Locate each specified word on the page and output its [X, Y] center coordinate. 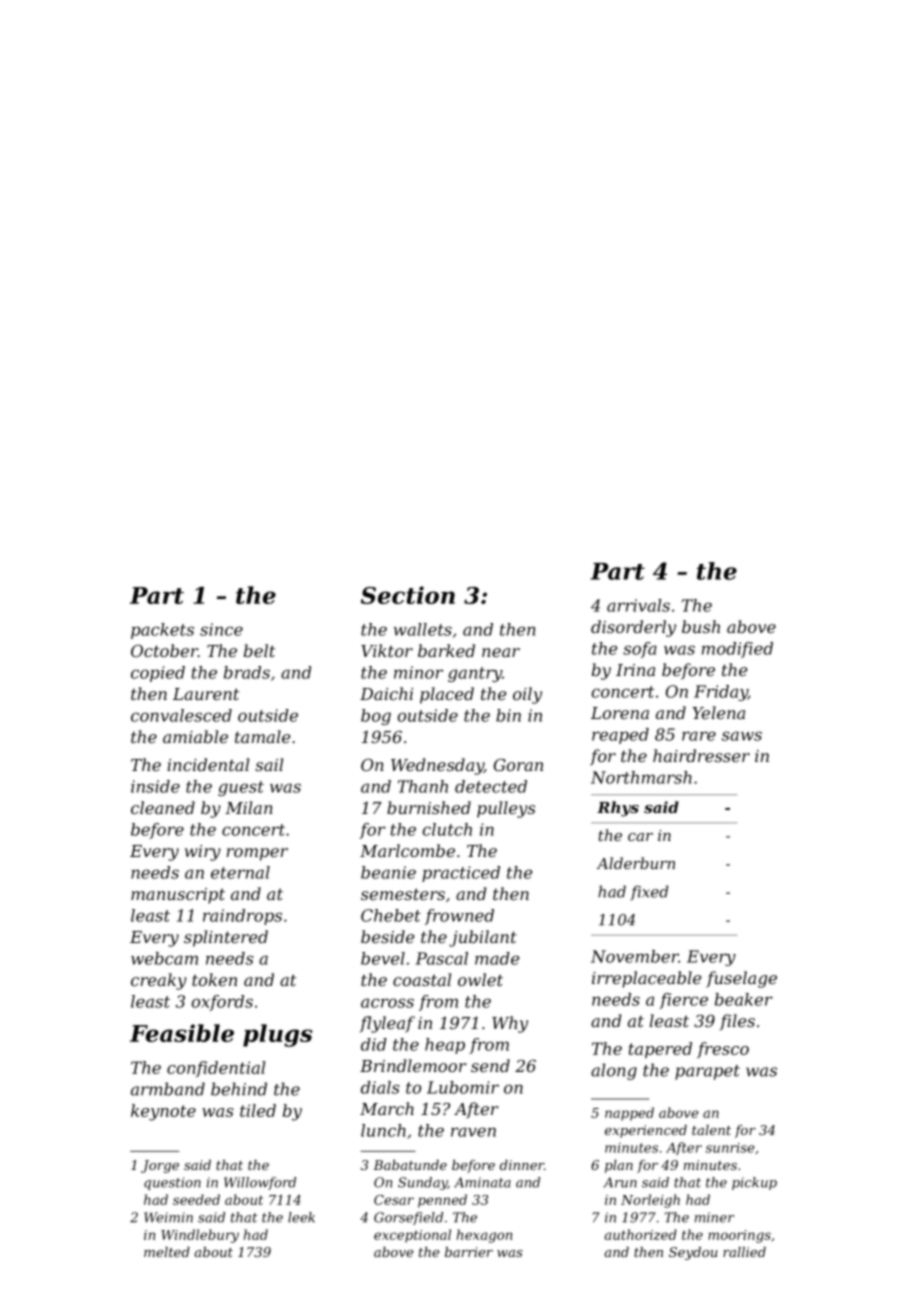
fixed [649, 892]
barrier [469, 1252]
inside [155, 786]
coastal [422, 979]
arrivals [638, 605]
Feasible [182, 1033]
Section [408, 595]
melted [167, 1252]
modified [737, 650]
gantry [475, 674]
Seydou [693, 1253]
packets [162, 631]
